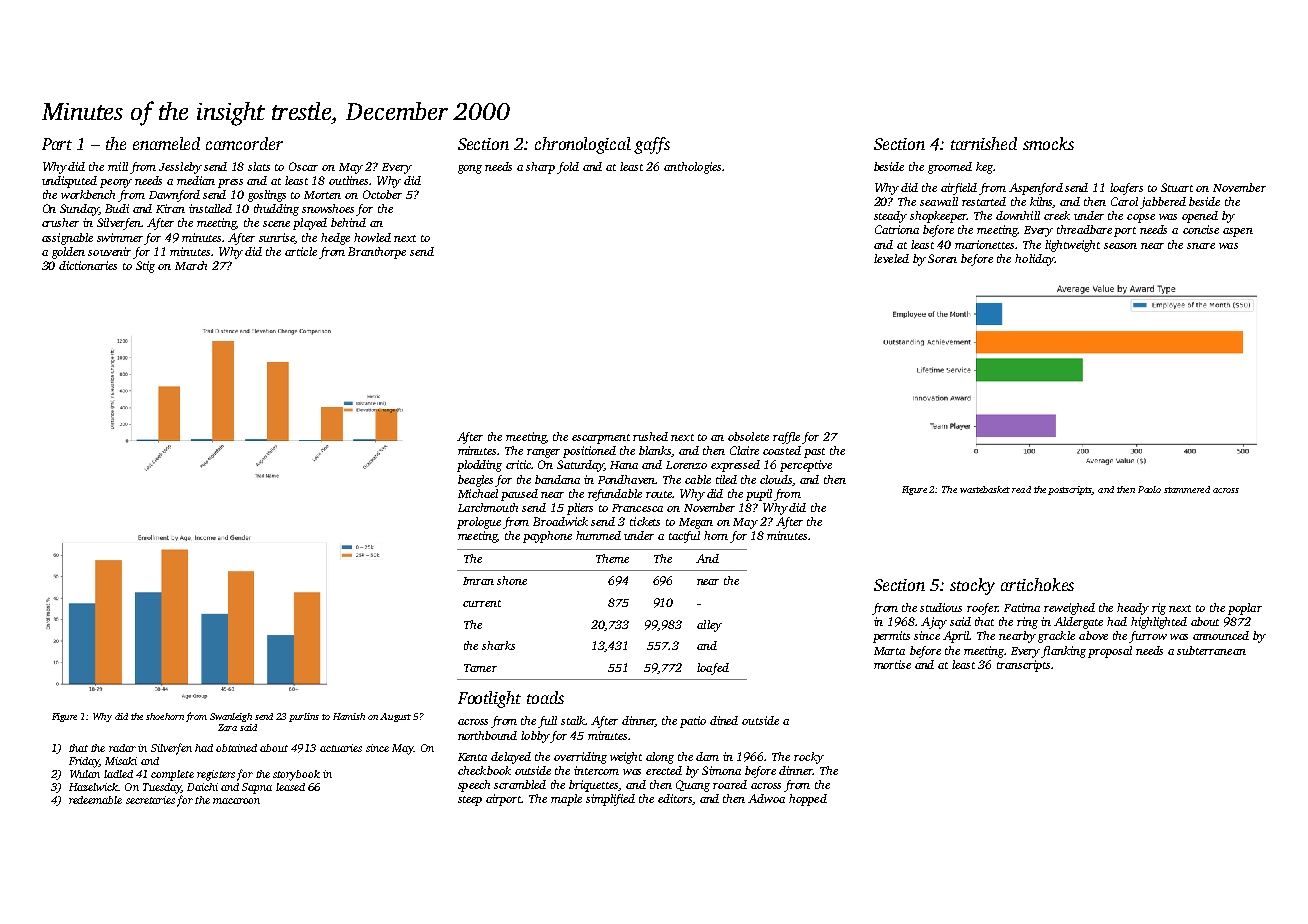 The height and width of the screenshot is (924, 1308). Describe the element at coordinates (479, 466) in the screenshot. I see `plodding` at that location.
